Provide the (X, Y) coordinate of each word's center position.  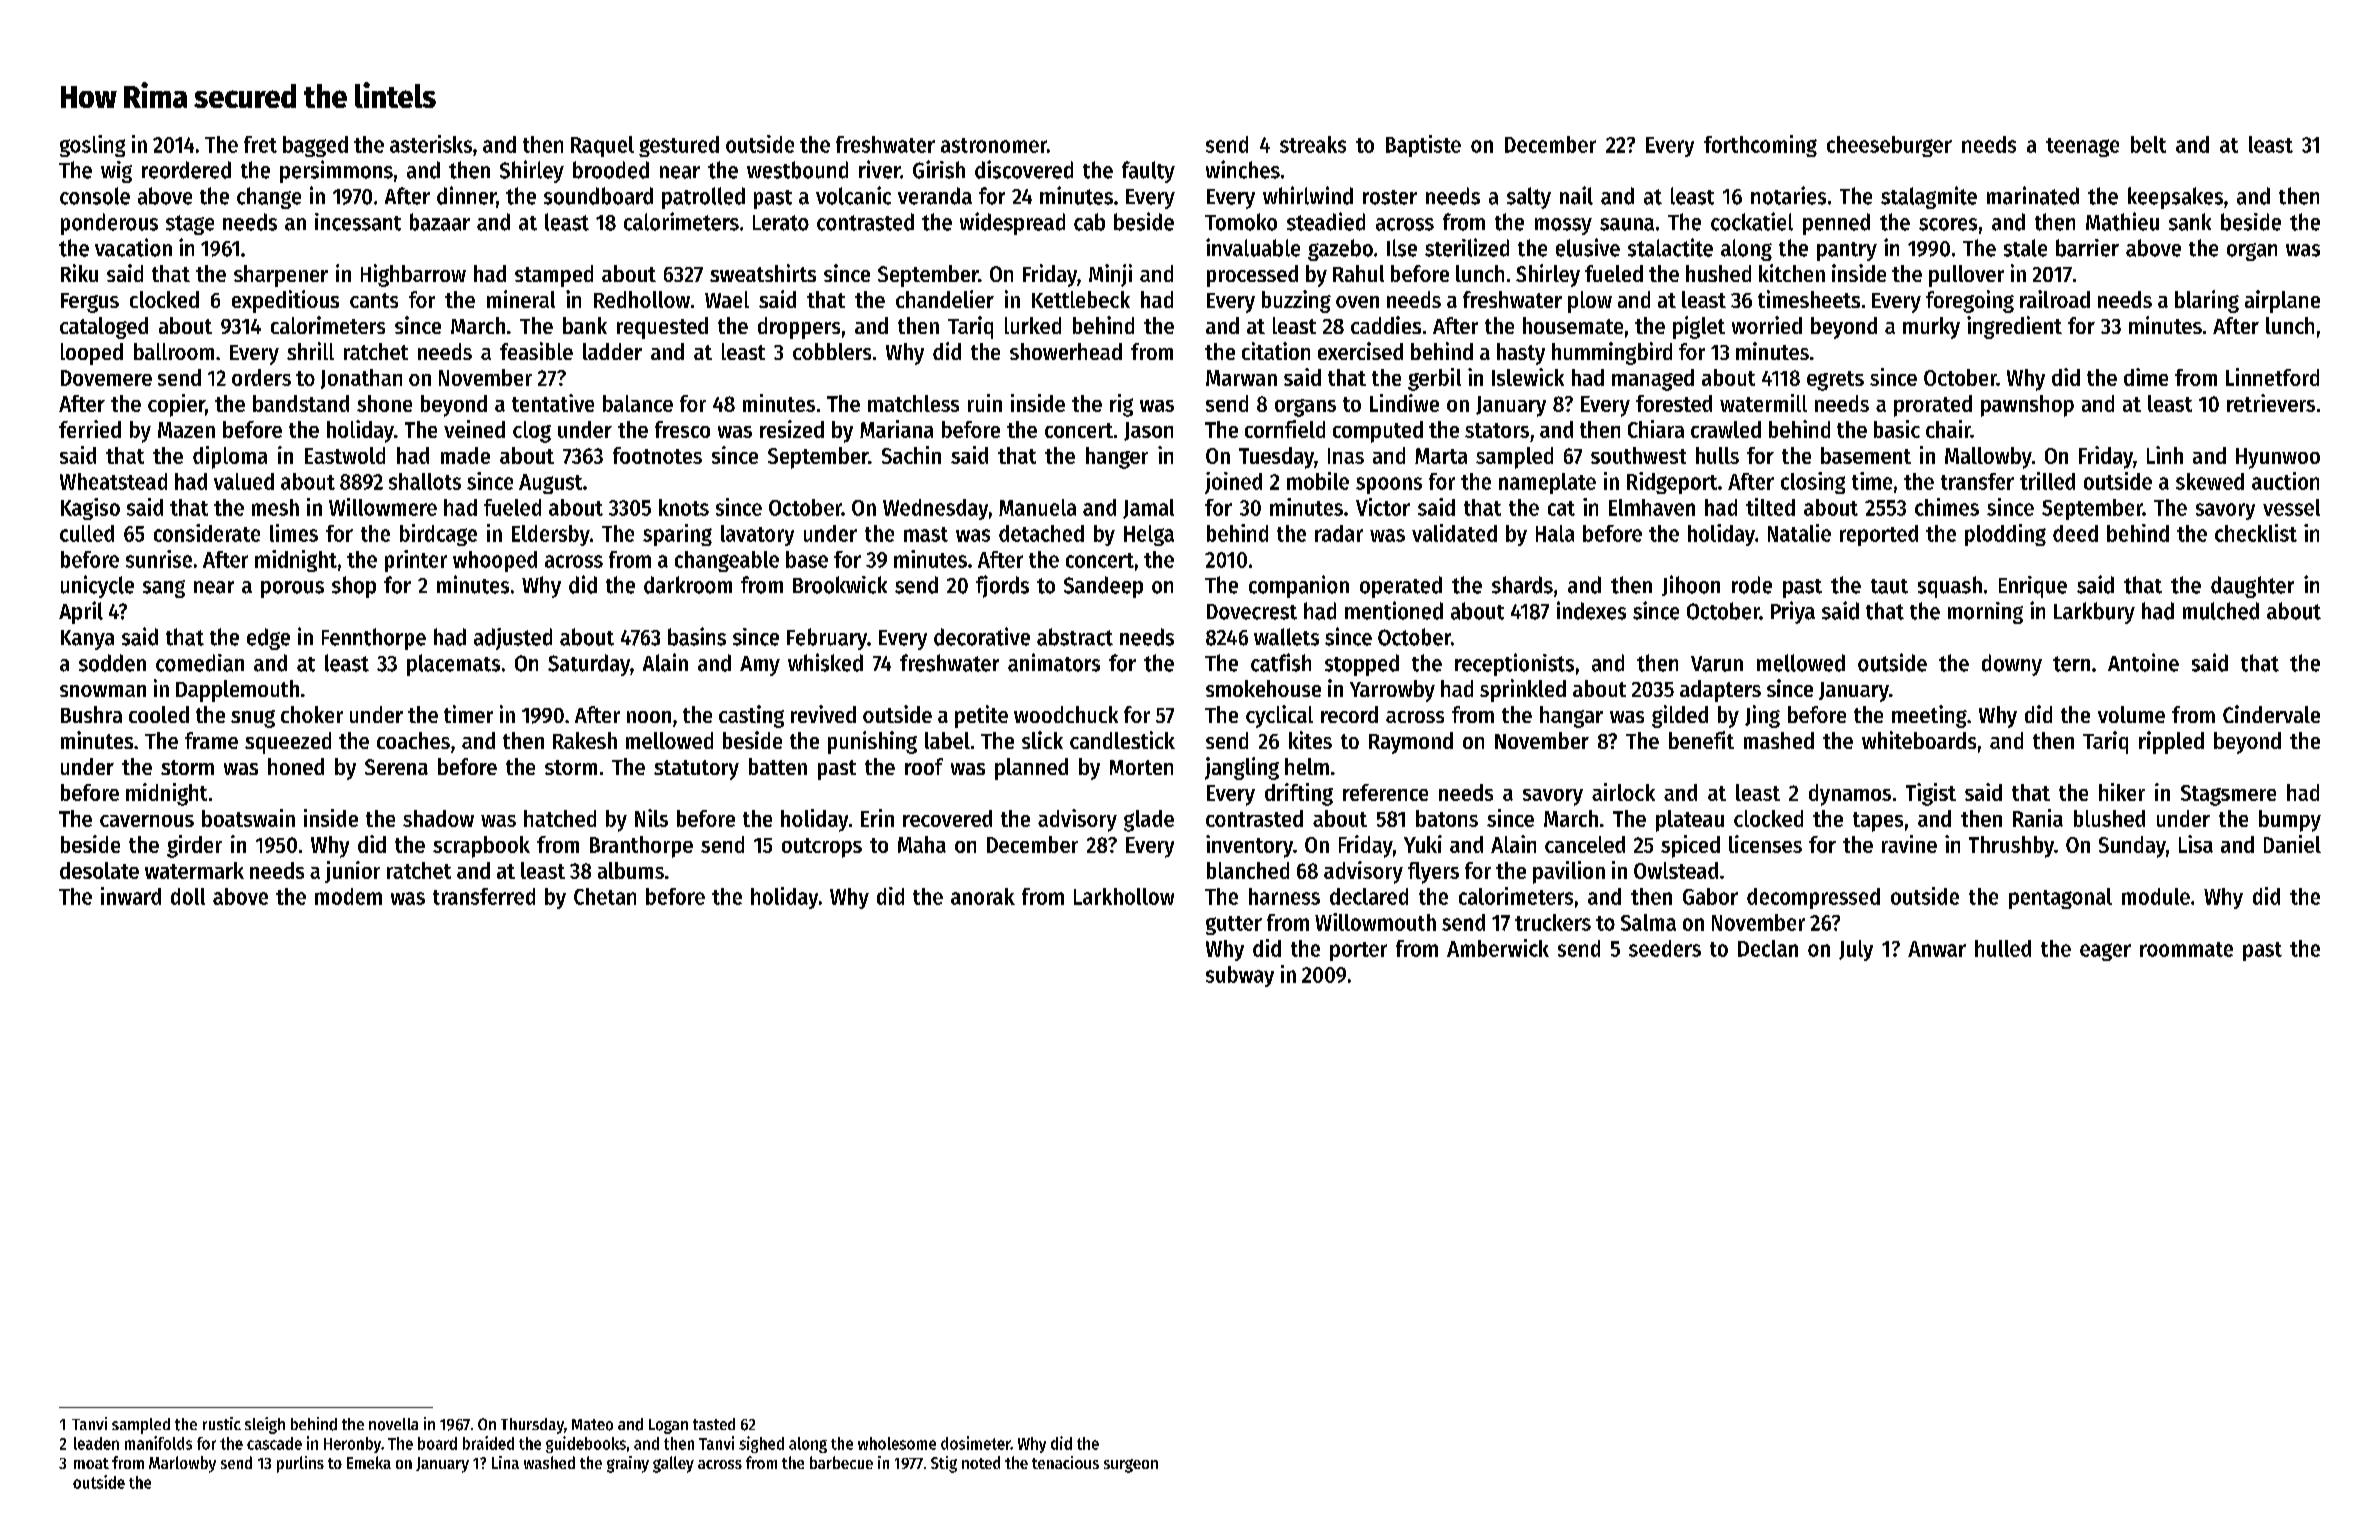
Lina (505, 1462)
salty (1529, 198)
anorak (983, 896)
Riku (79, 273)
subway (1240, 976)
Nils (651, 818)
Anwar (1937, 949)
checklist (2256, 533)
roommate (2186, 949)
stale (2025, 248)
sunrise (159, 559)
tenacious (1065, 1462)
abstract (1075, 637)
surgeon (1131, 1466)
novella (393, 1424)
